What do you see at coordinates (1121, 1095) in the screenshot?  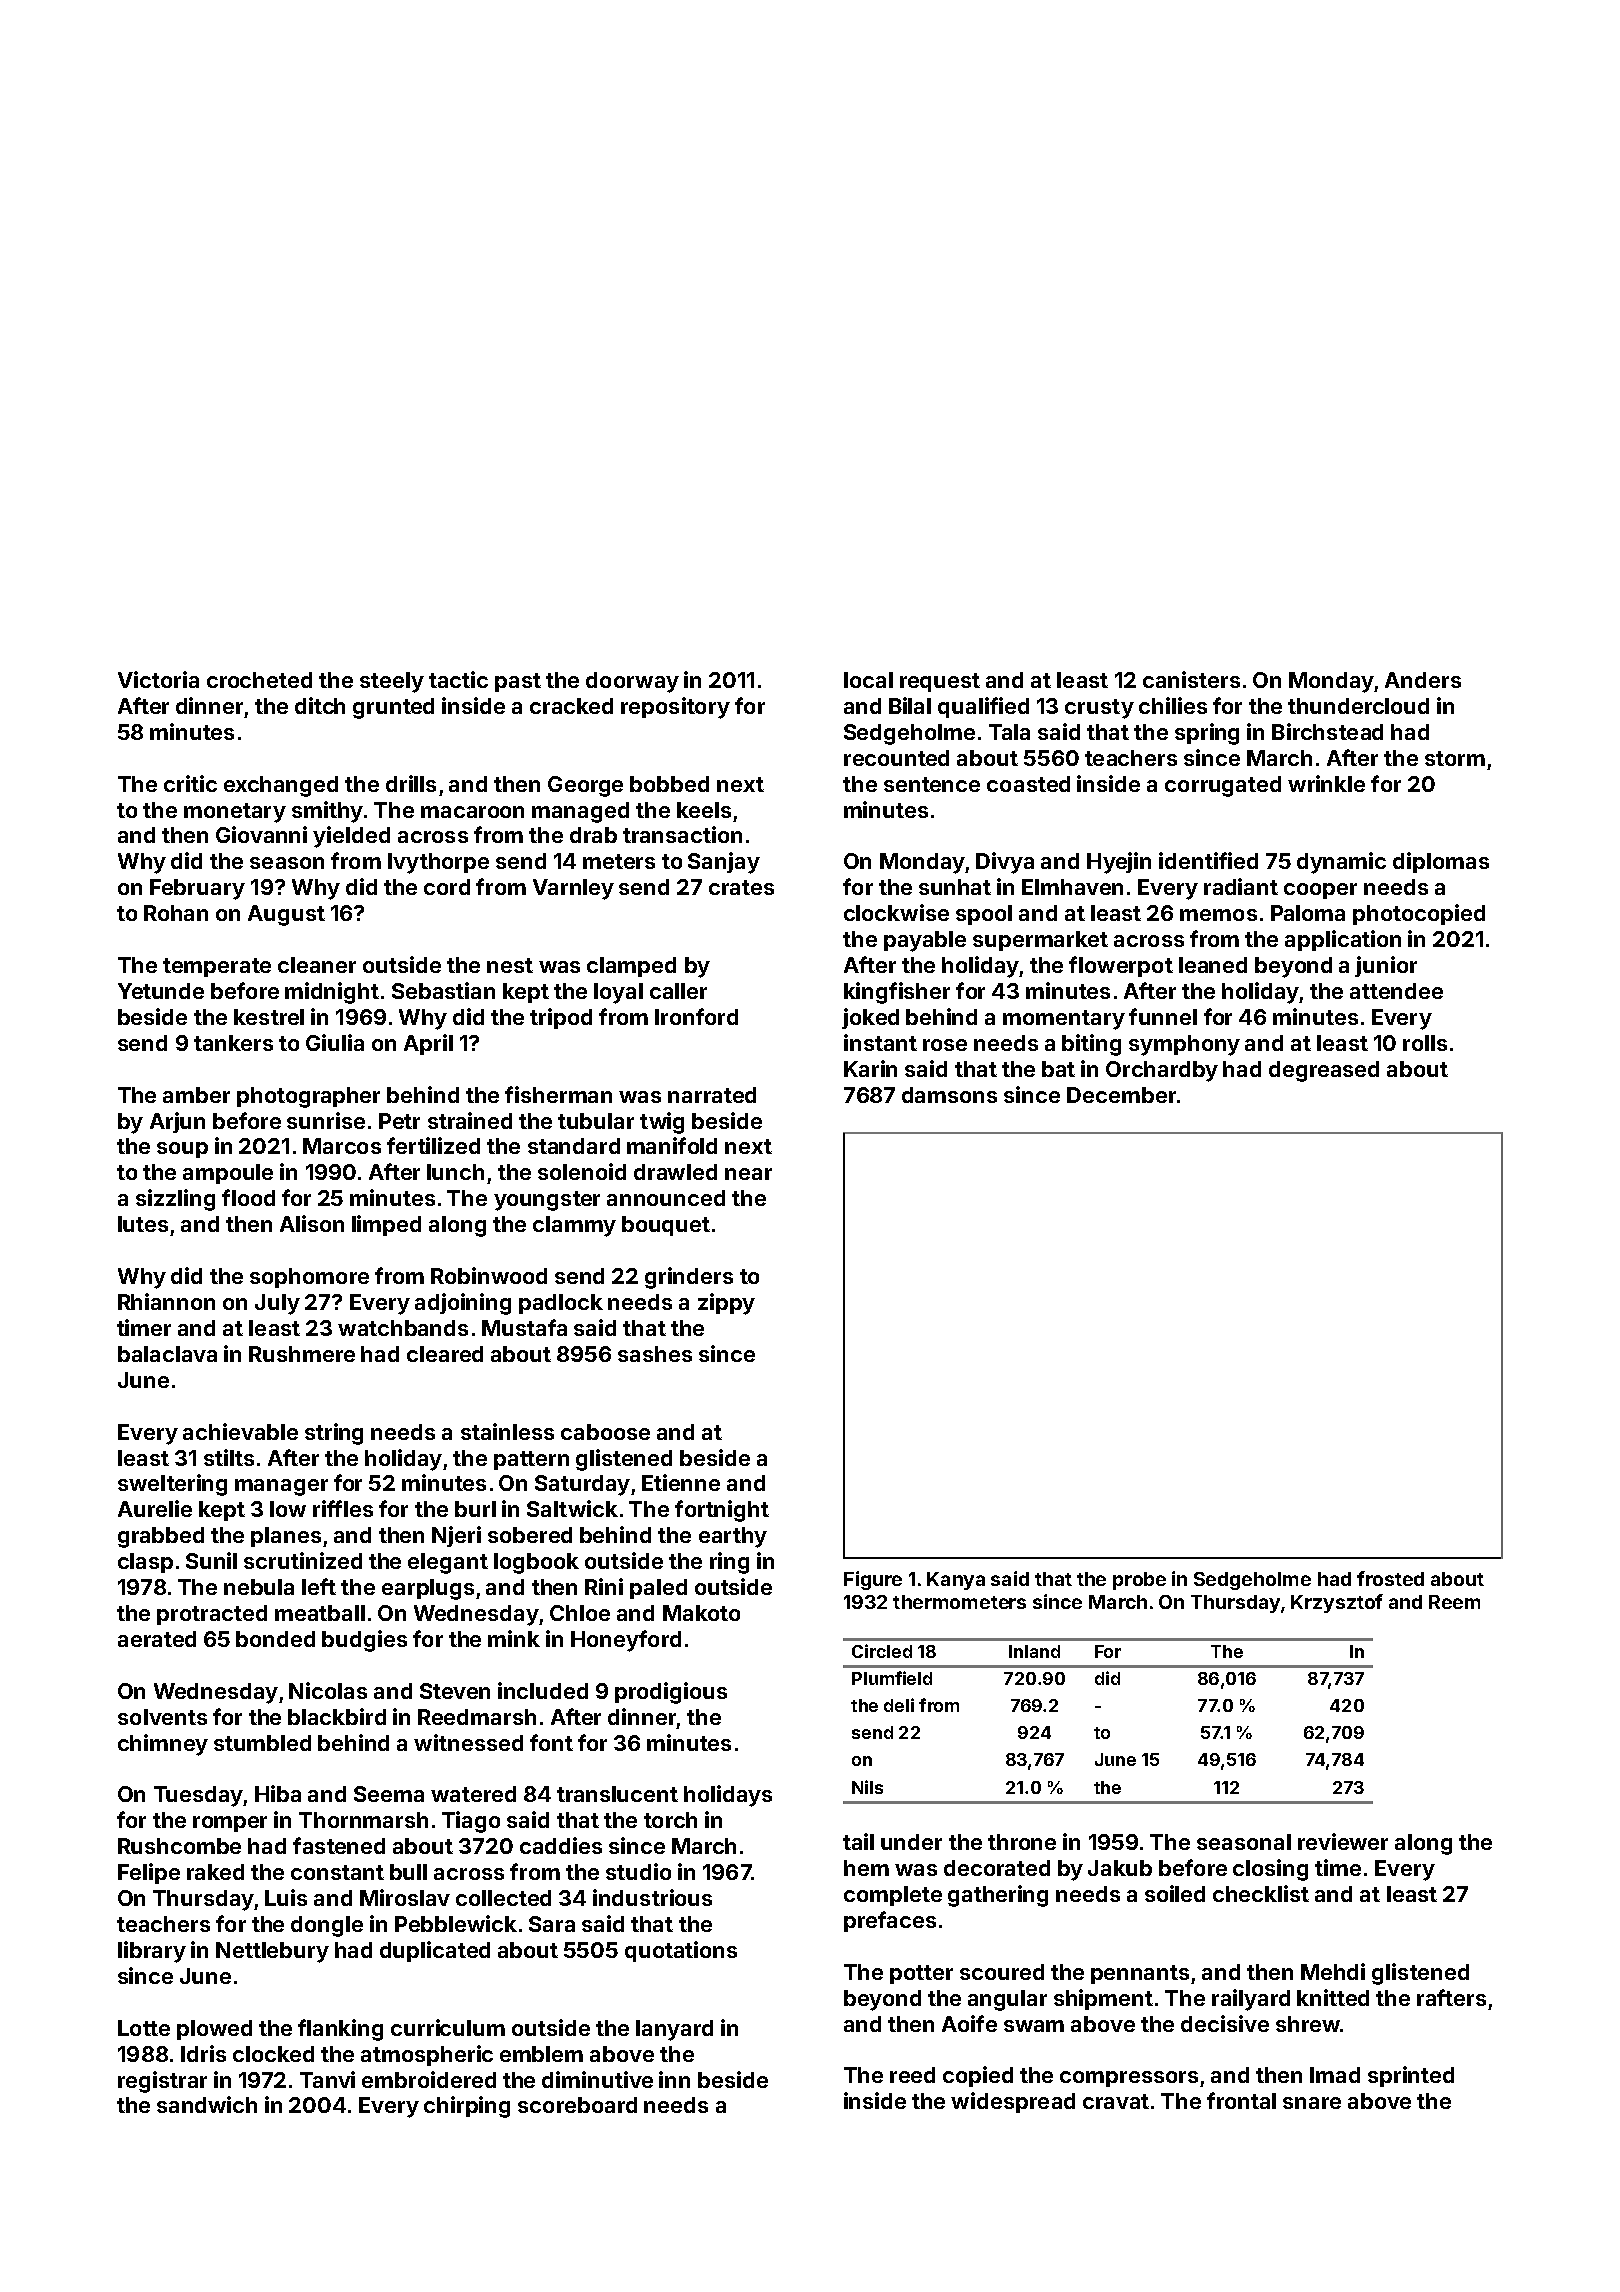 I see `December` at bounding box center [1121, 1095].
